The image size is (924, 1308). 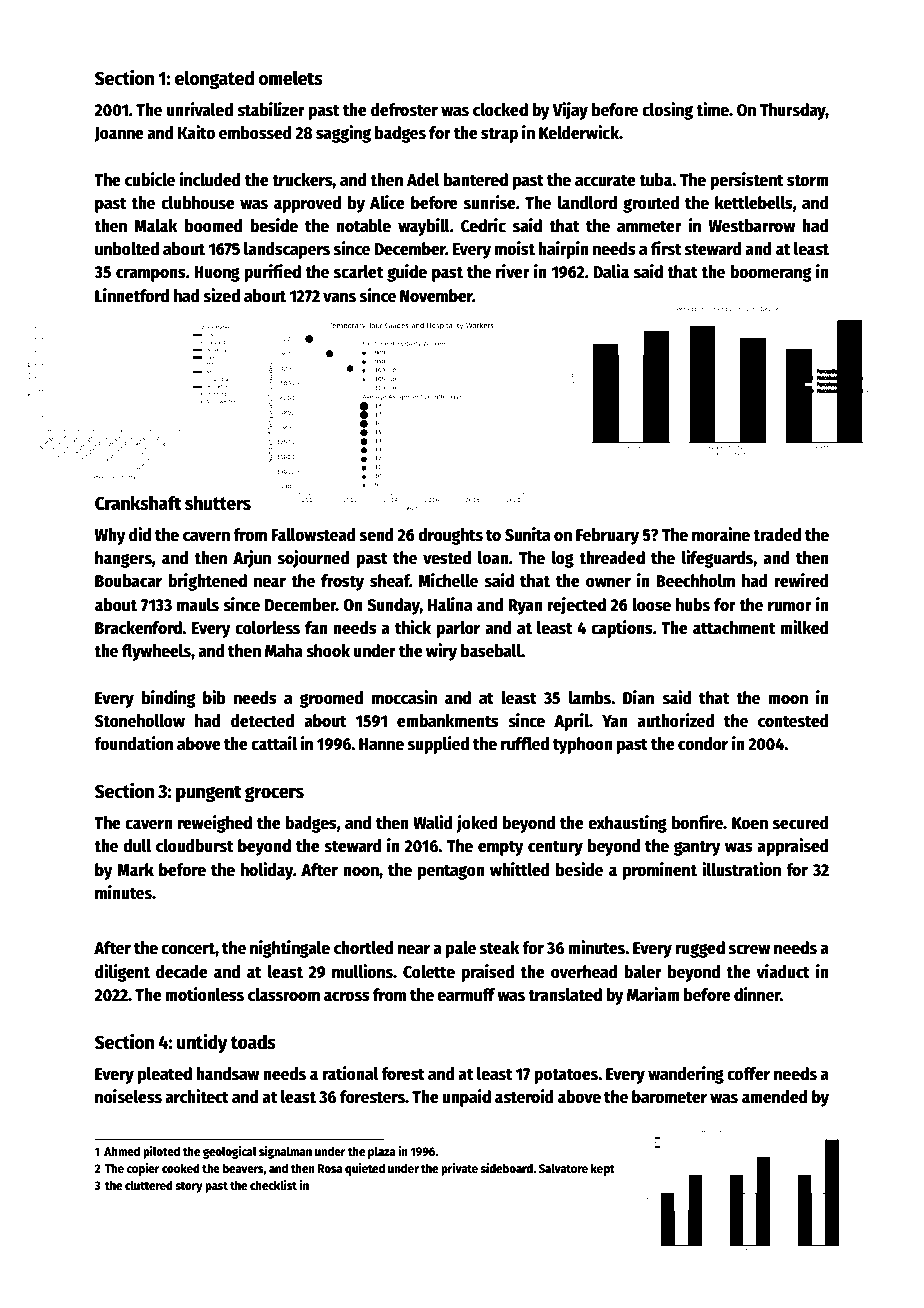 What do you see at coordinates (520, 869) in the document?
I see `whittled` at bounding box center [520, 869].
